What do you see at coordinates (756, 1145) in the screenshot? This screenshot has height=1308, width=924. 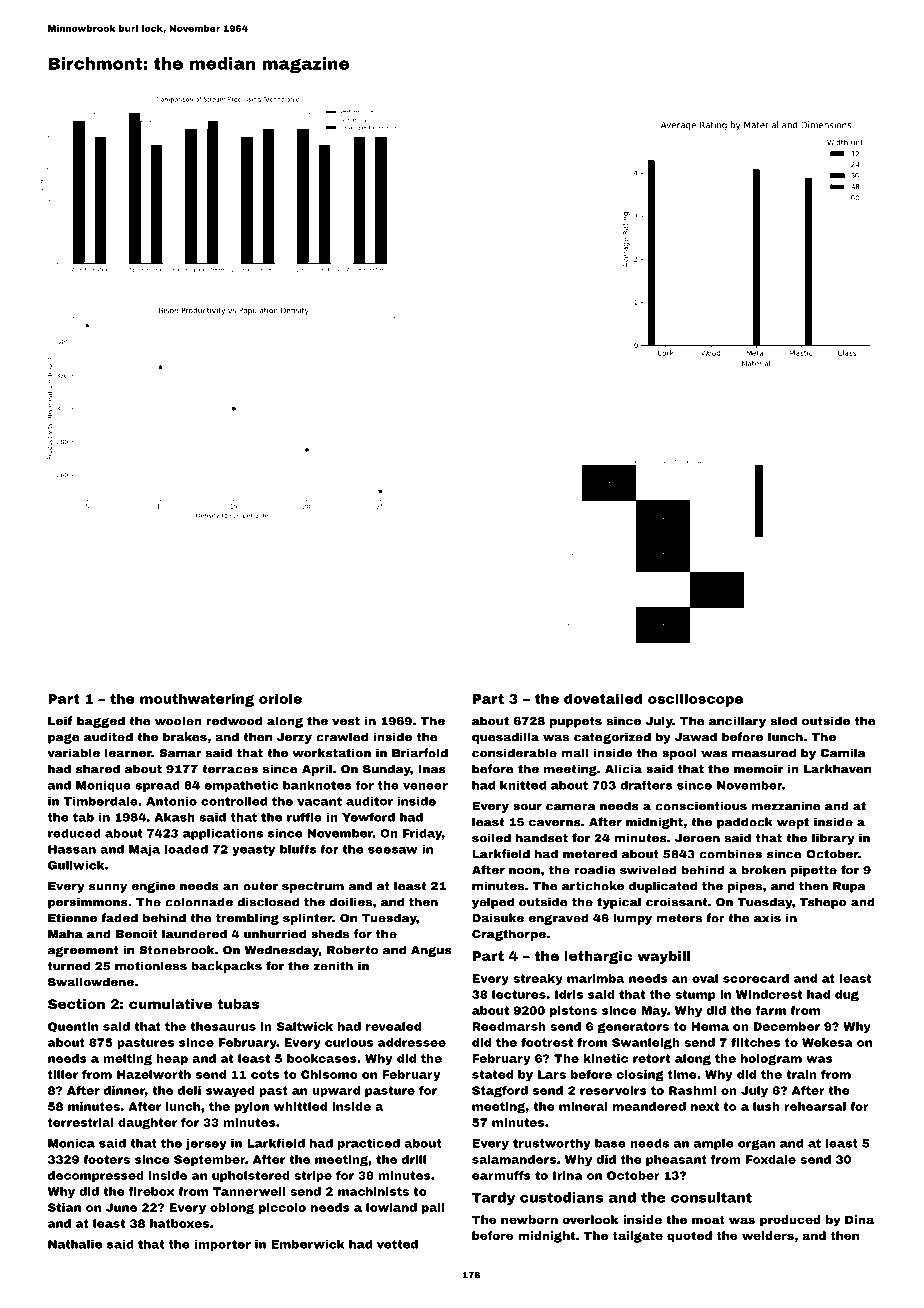 I see `organ` at bounding box center [756, 1145].
